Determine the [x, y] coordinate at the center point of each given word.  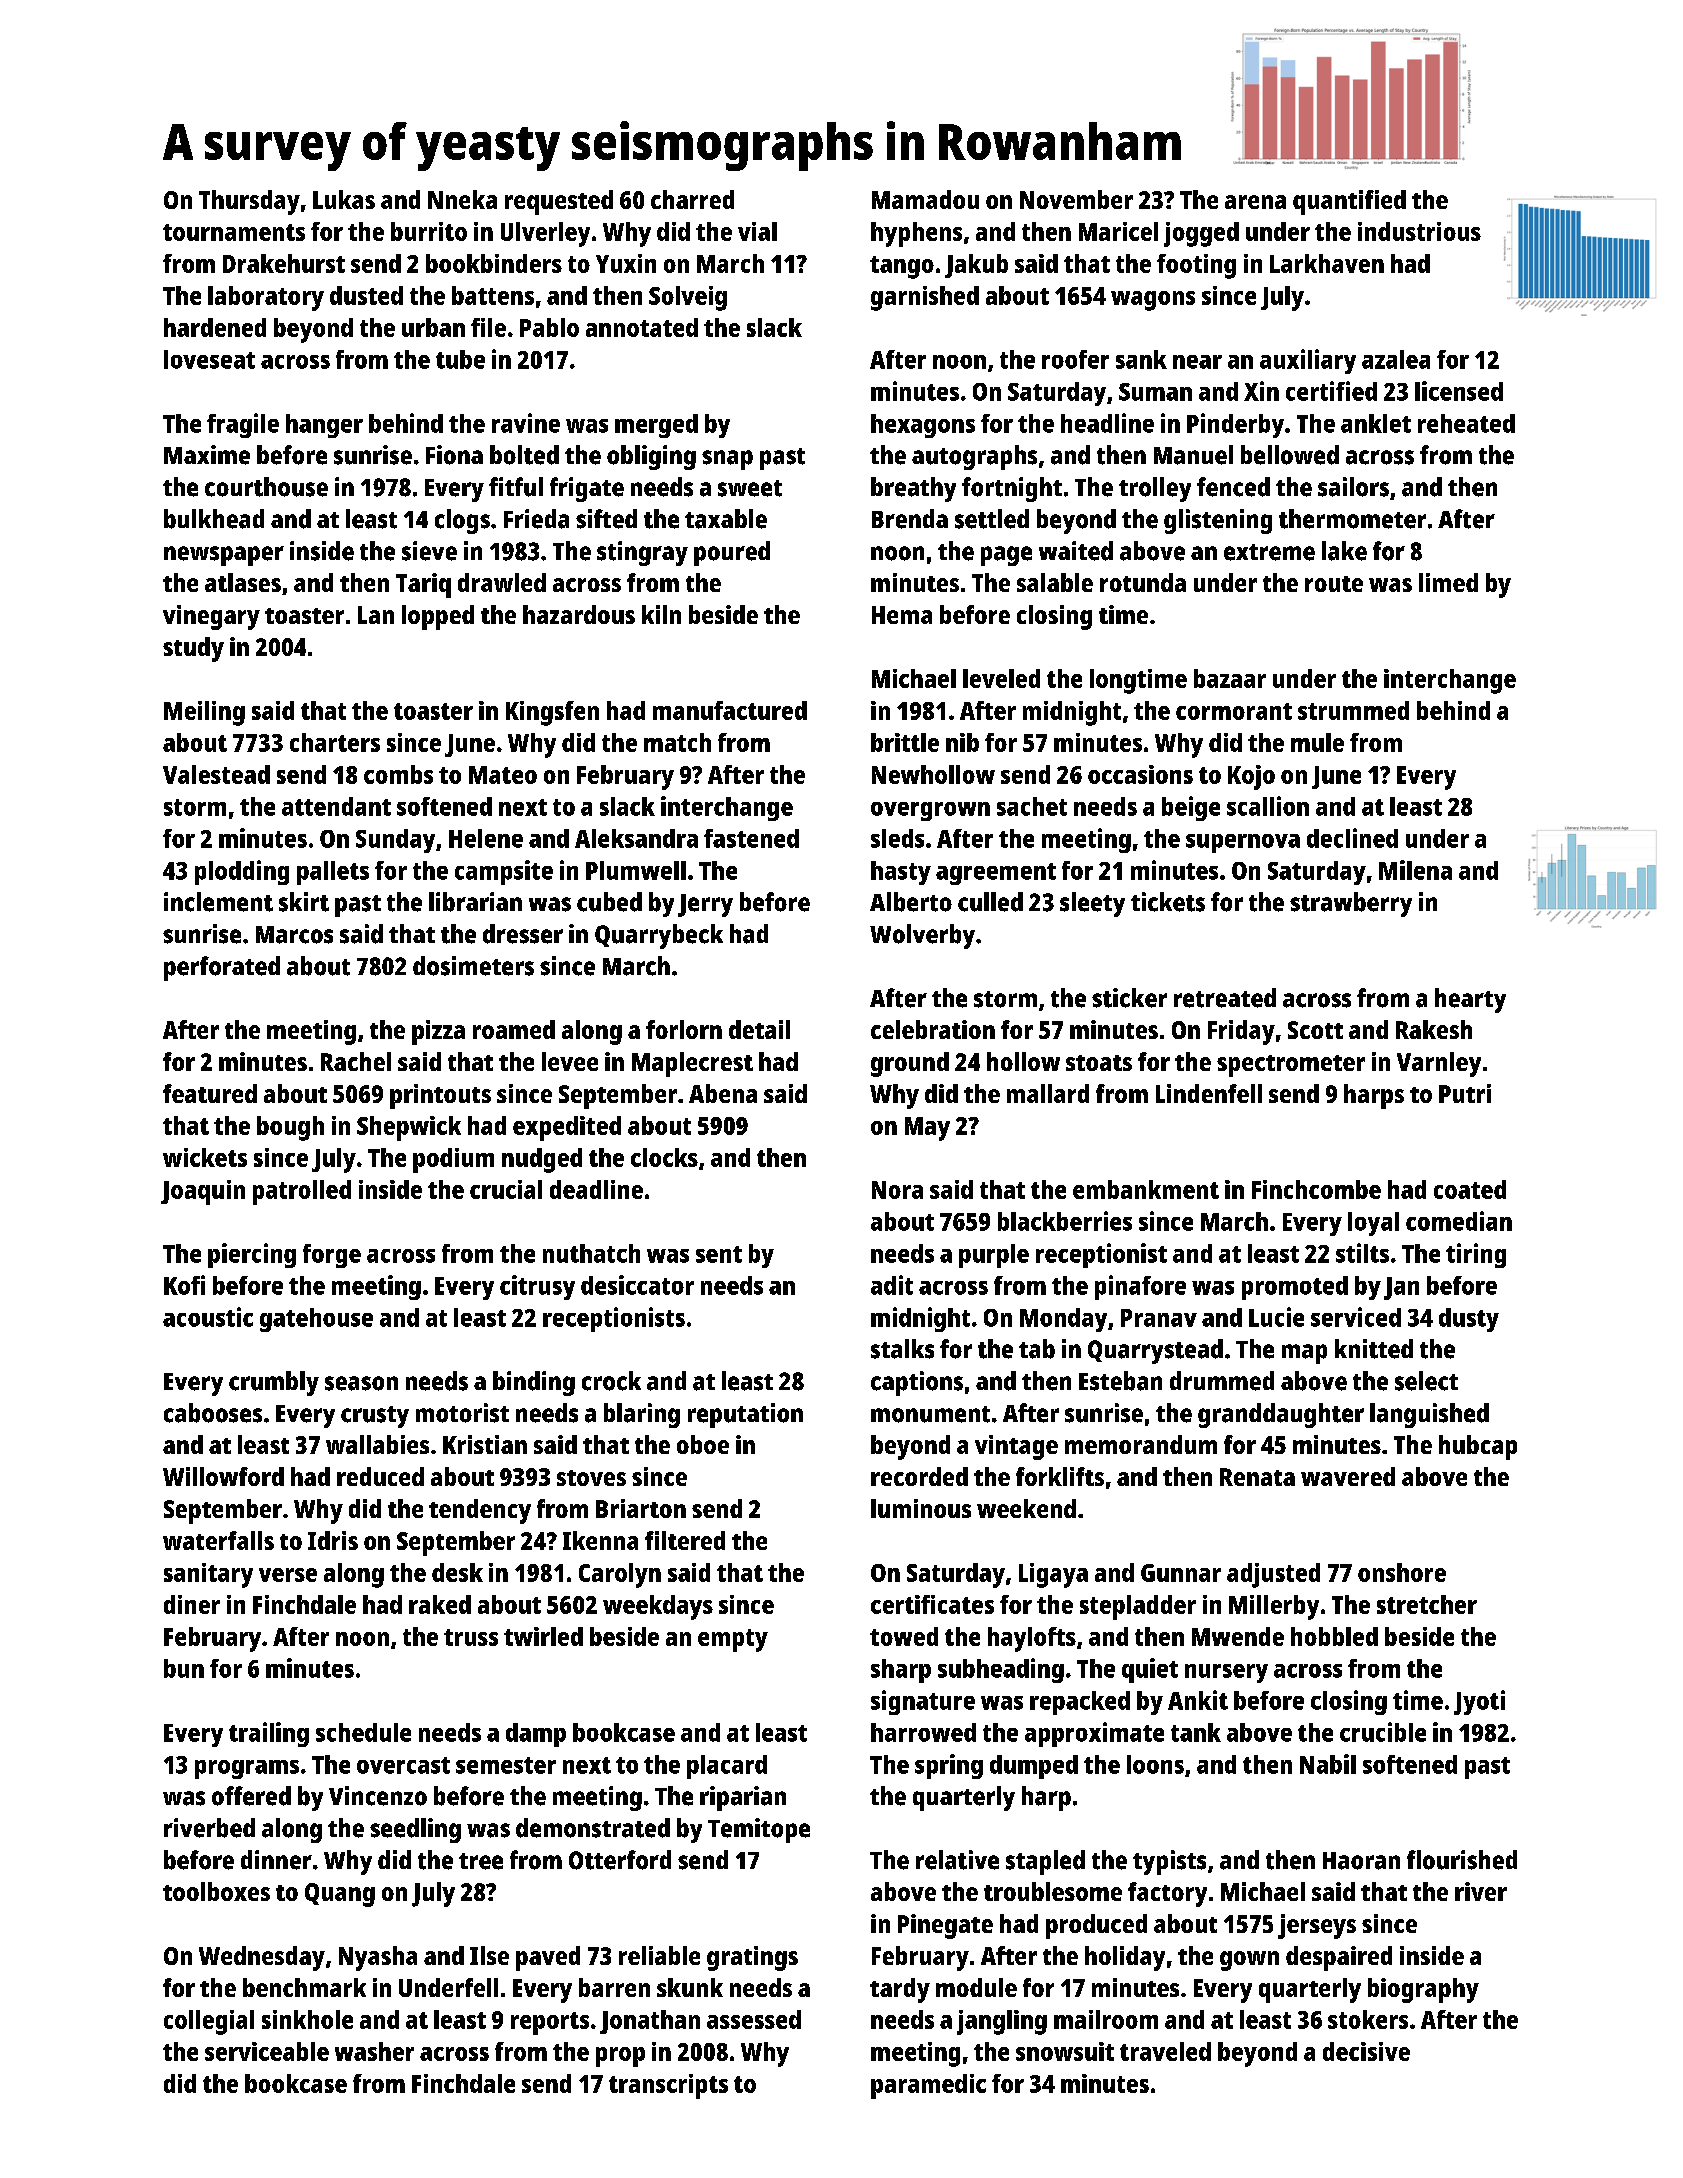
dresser [523, 934]
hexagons [923, 426]
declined [1352, 838]
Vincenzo [378, 1796]
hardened [215, 327]
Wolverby [922, 936]
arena [1255, 202]
